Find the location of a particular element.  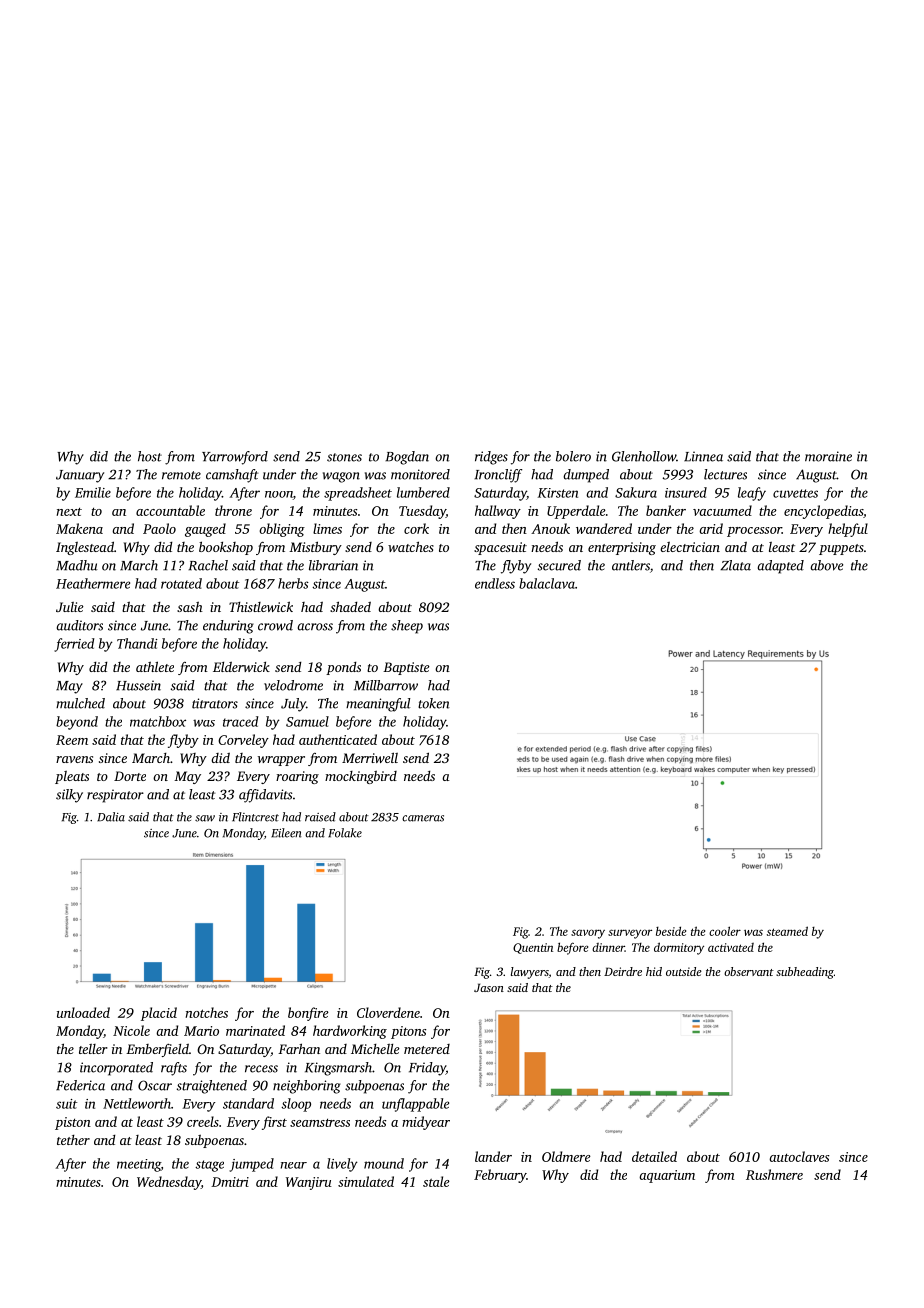

Cloverdene is located at coordinates (388, 1012).
